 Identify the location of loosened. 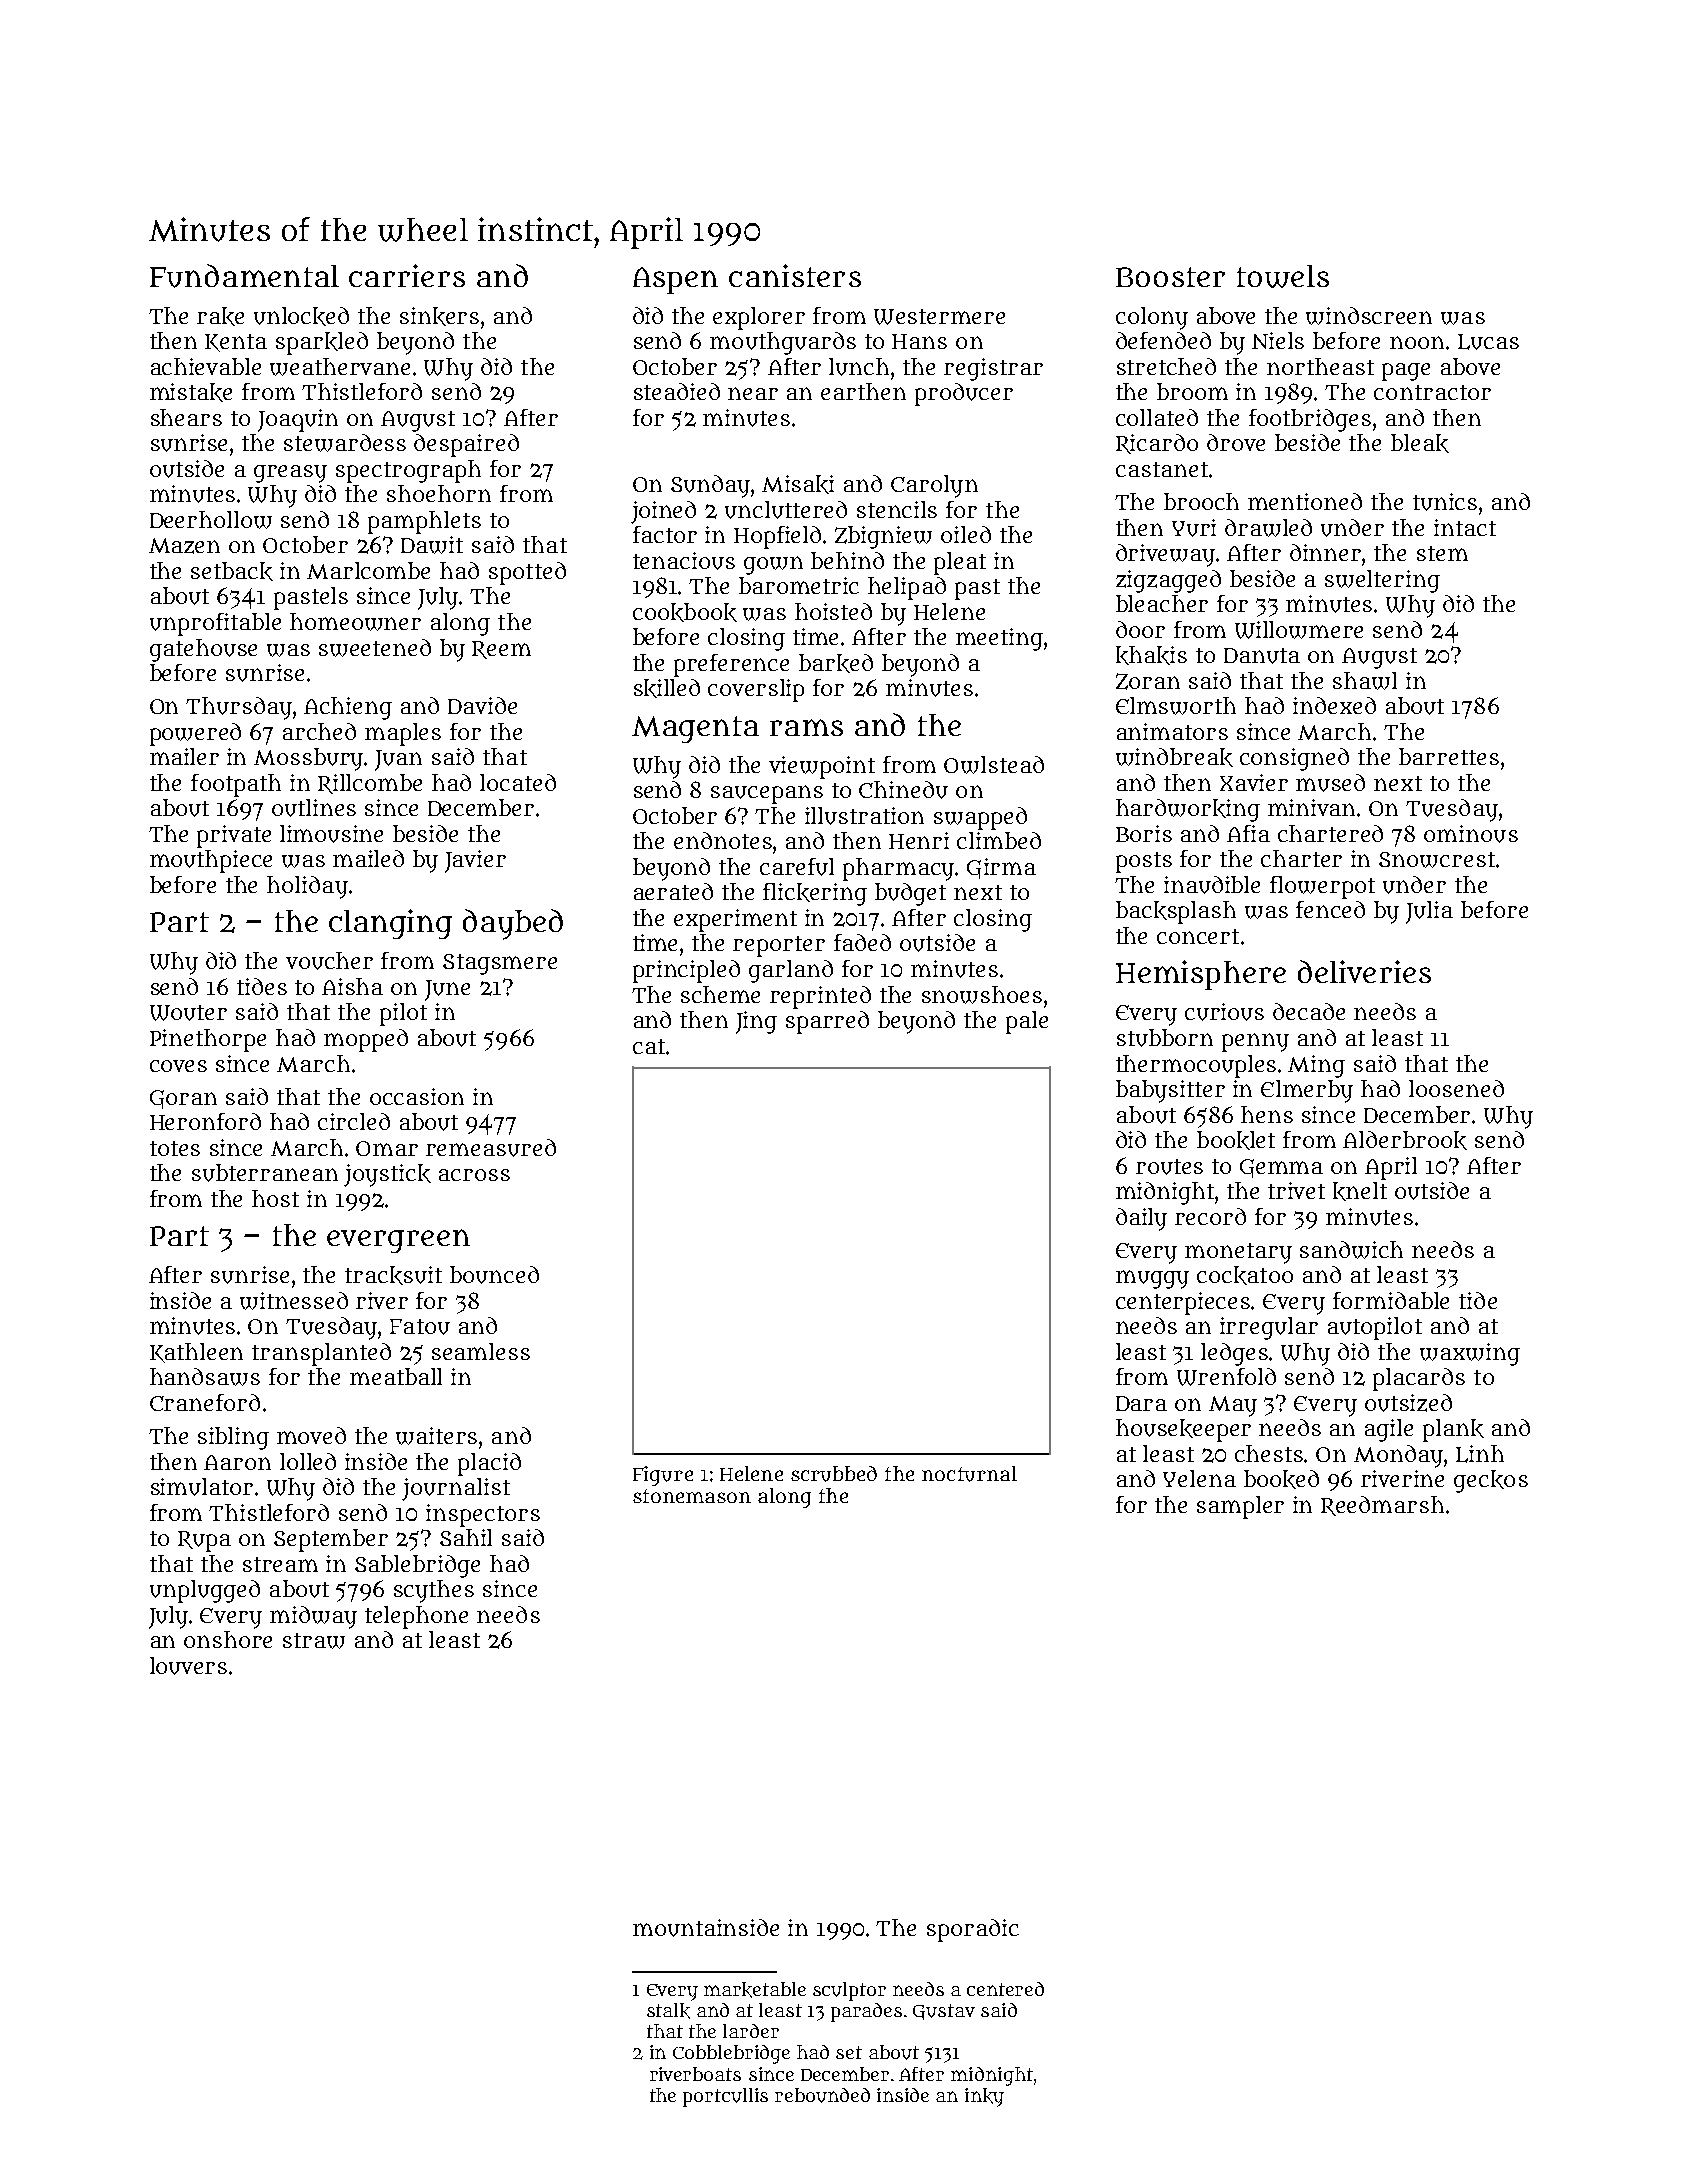
(1456, 1088).
